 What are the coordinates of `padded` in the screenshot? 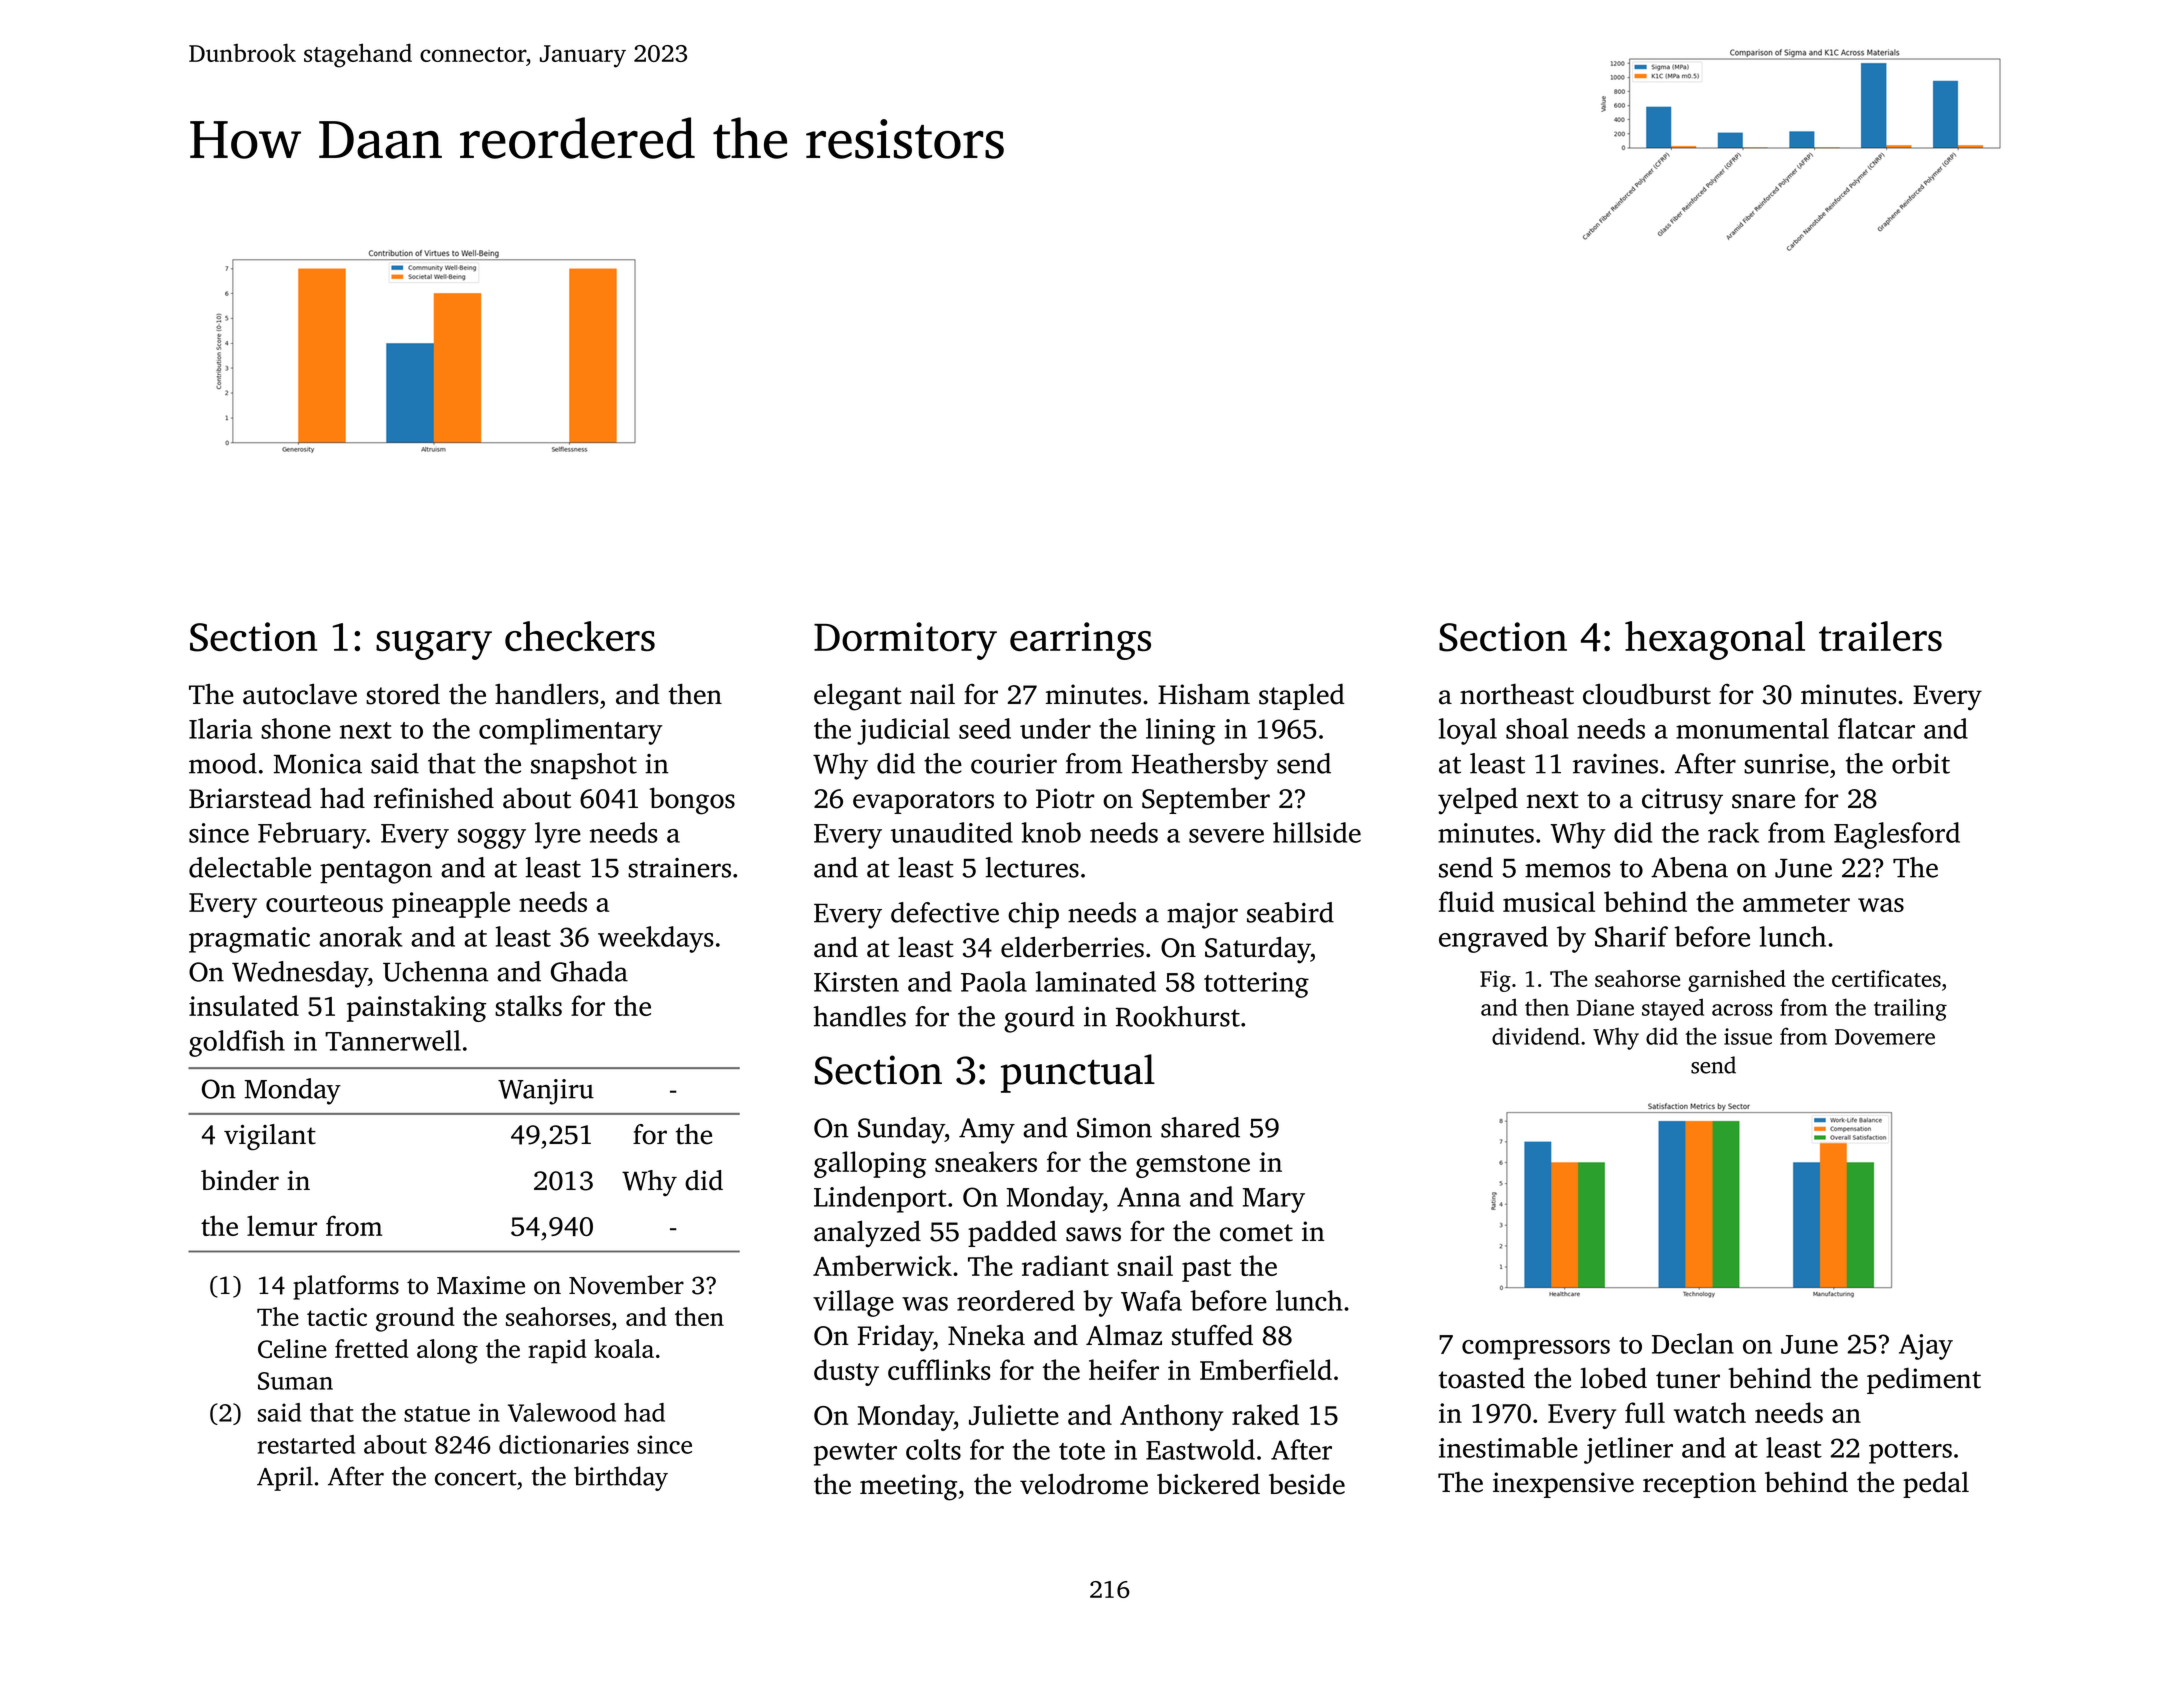 It's located at (1012, 1233).
